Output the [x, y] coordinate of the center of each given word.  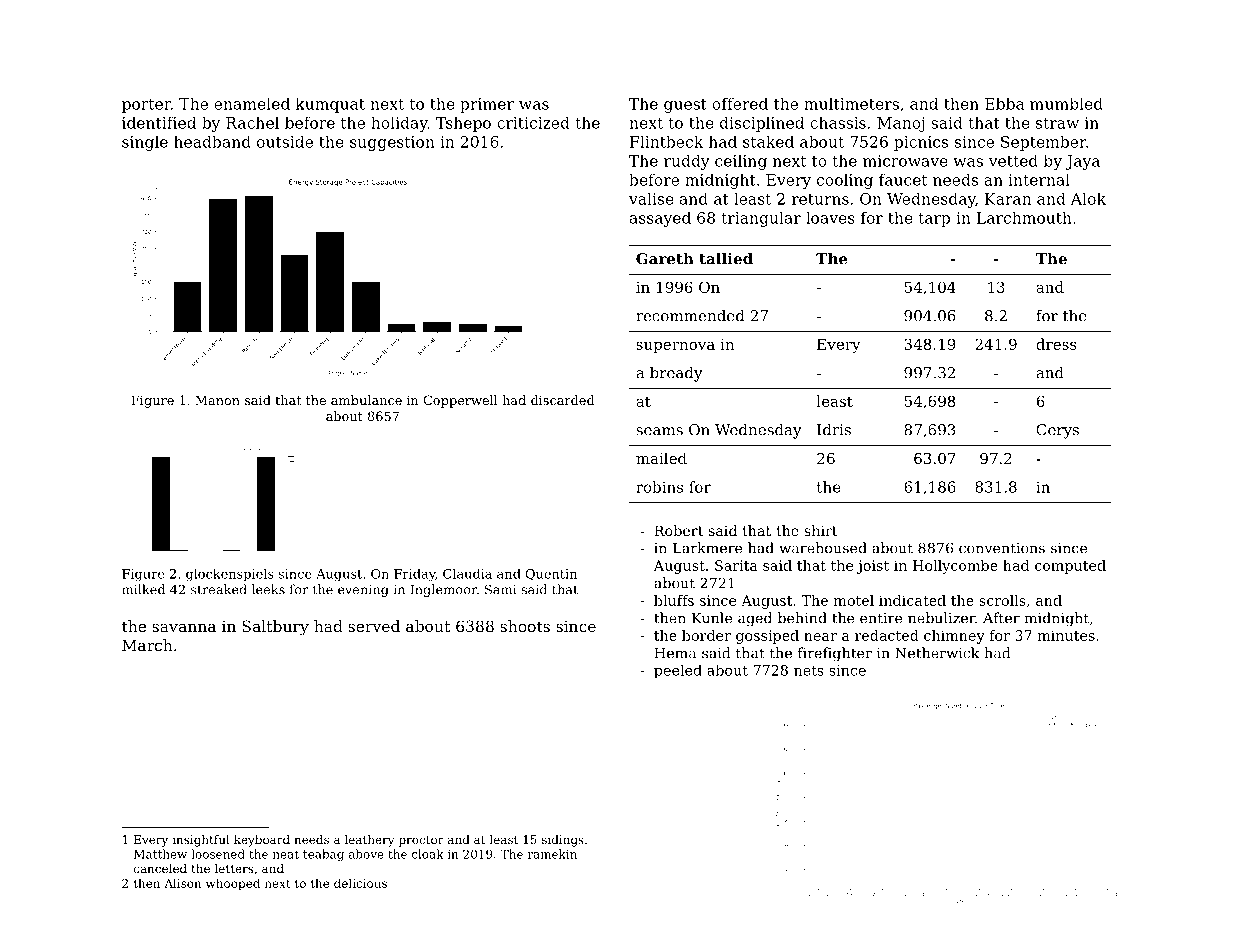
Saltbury [275, 628]
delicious [360, 883]
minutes [1066, 635]
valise [651, 198]
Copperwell [460, 401]
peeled [678, 672]
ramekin [552, 854]
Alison [182, 883]
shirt [820, 530]
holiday [399, 124]
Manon [217, 400]
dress [1056, 344]
